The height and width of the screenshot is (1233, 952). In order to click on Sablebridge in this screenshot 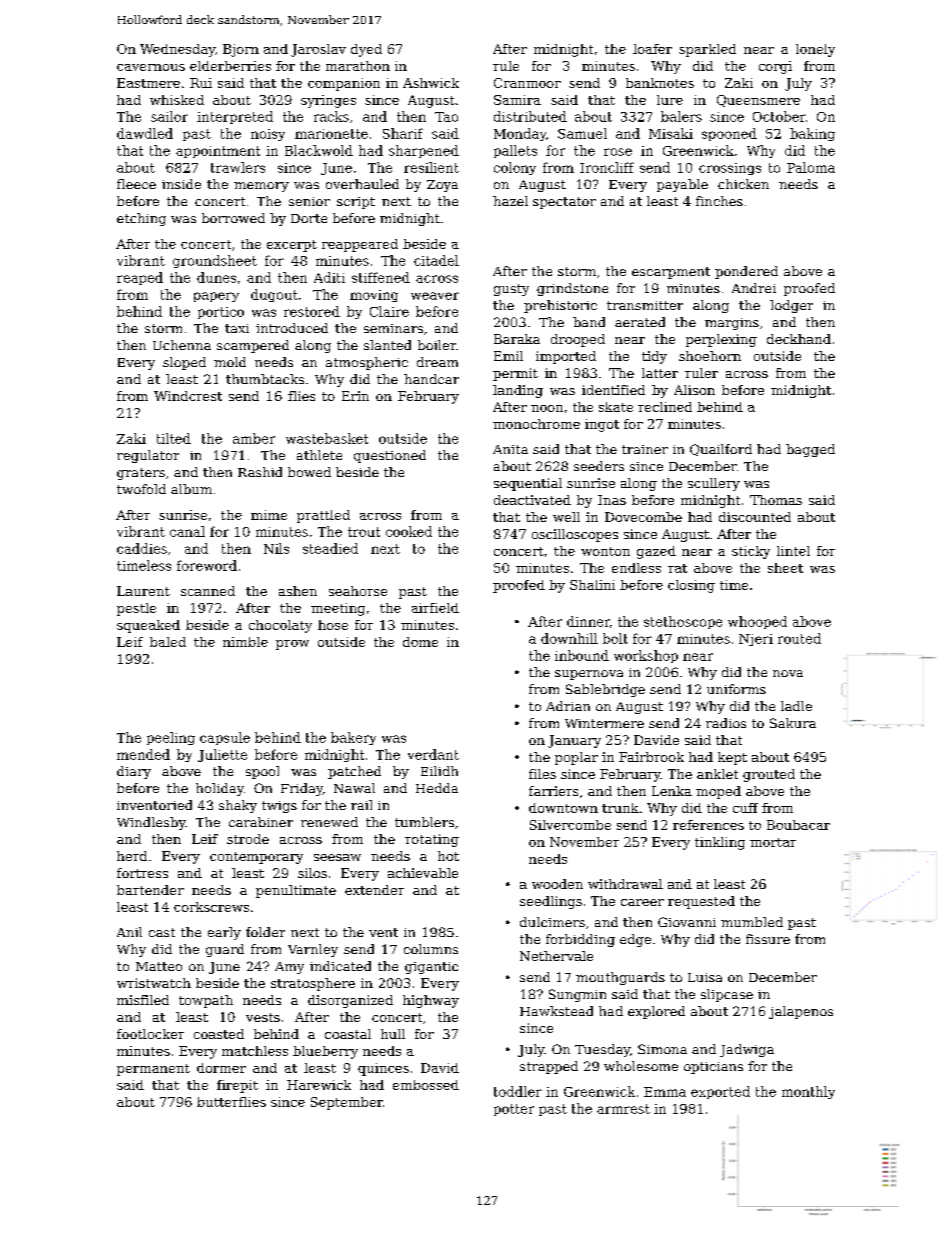, I will do `click(605, 690)`.
